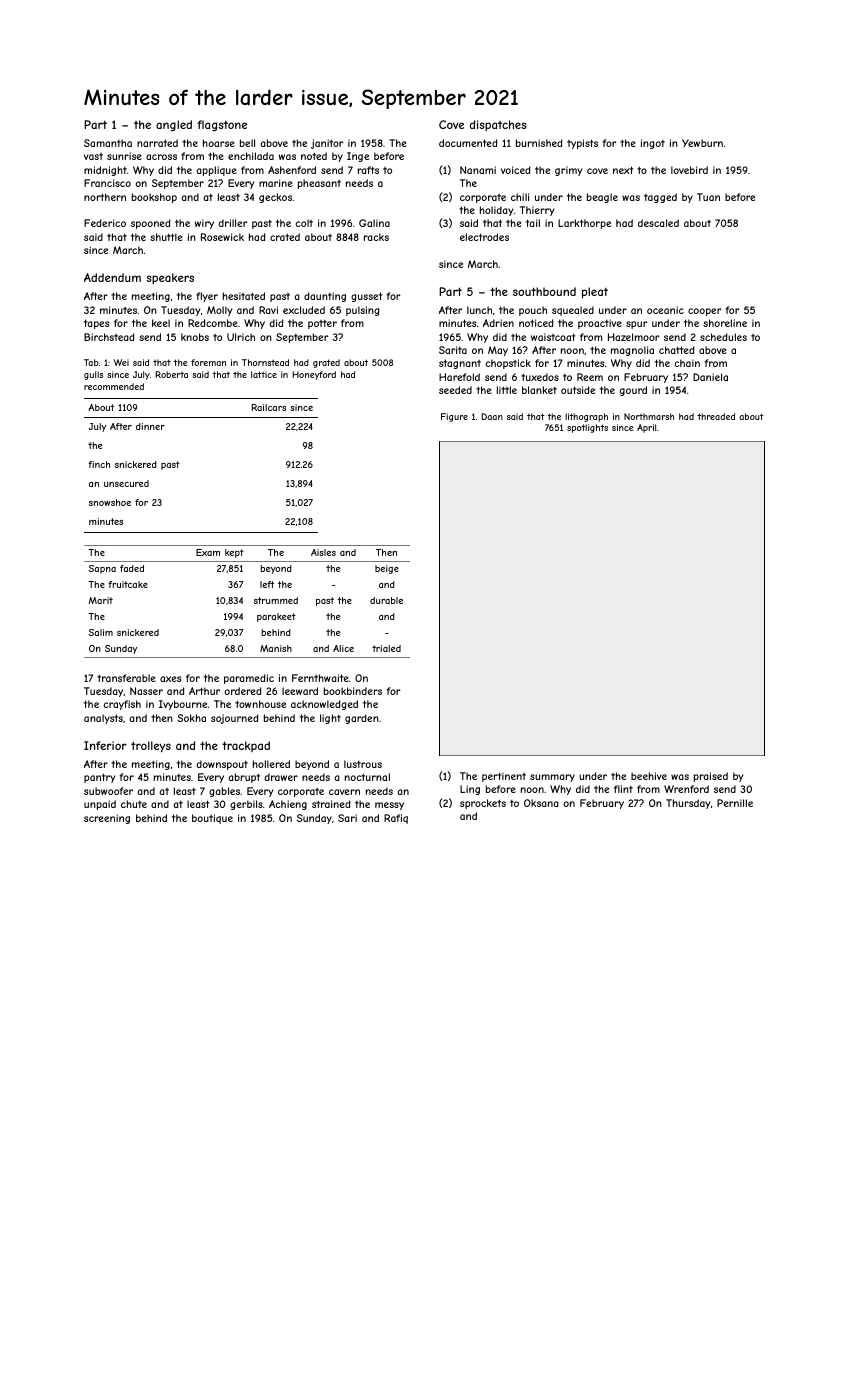 The height and width of the screenshot is (1400, 849). I want to click on flagstone, so click(222, 125).
